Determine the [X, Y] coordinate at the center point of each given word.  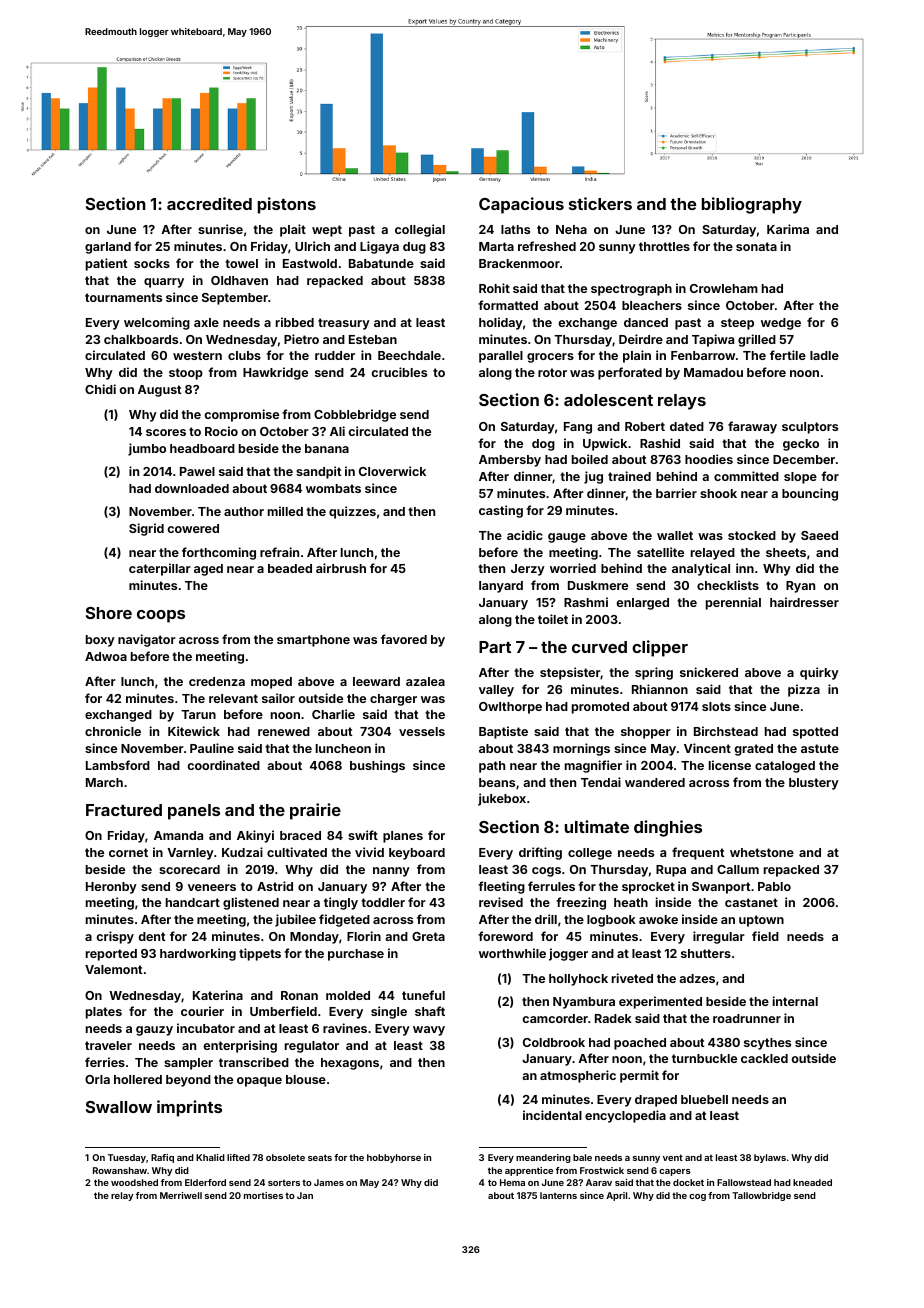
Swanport [721, 888]
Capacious [521, 205]
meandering [543, 1158]
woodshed [134, 1182]
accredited [209, 203]
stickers [600, 203]
